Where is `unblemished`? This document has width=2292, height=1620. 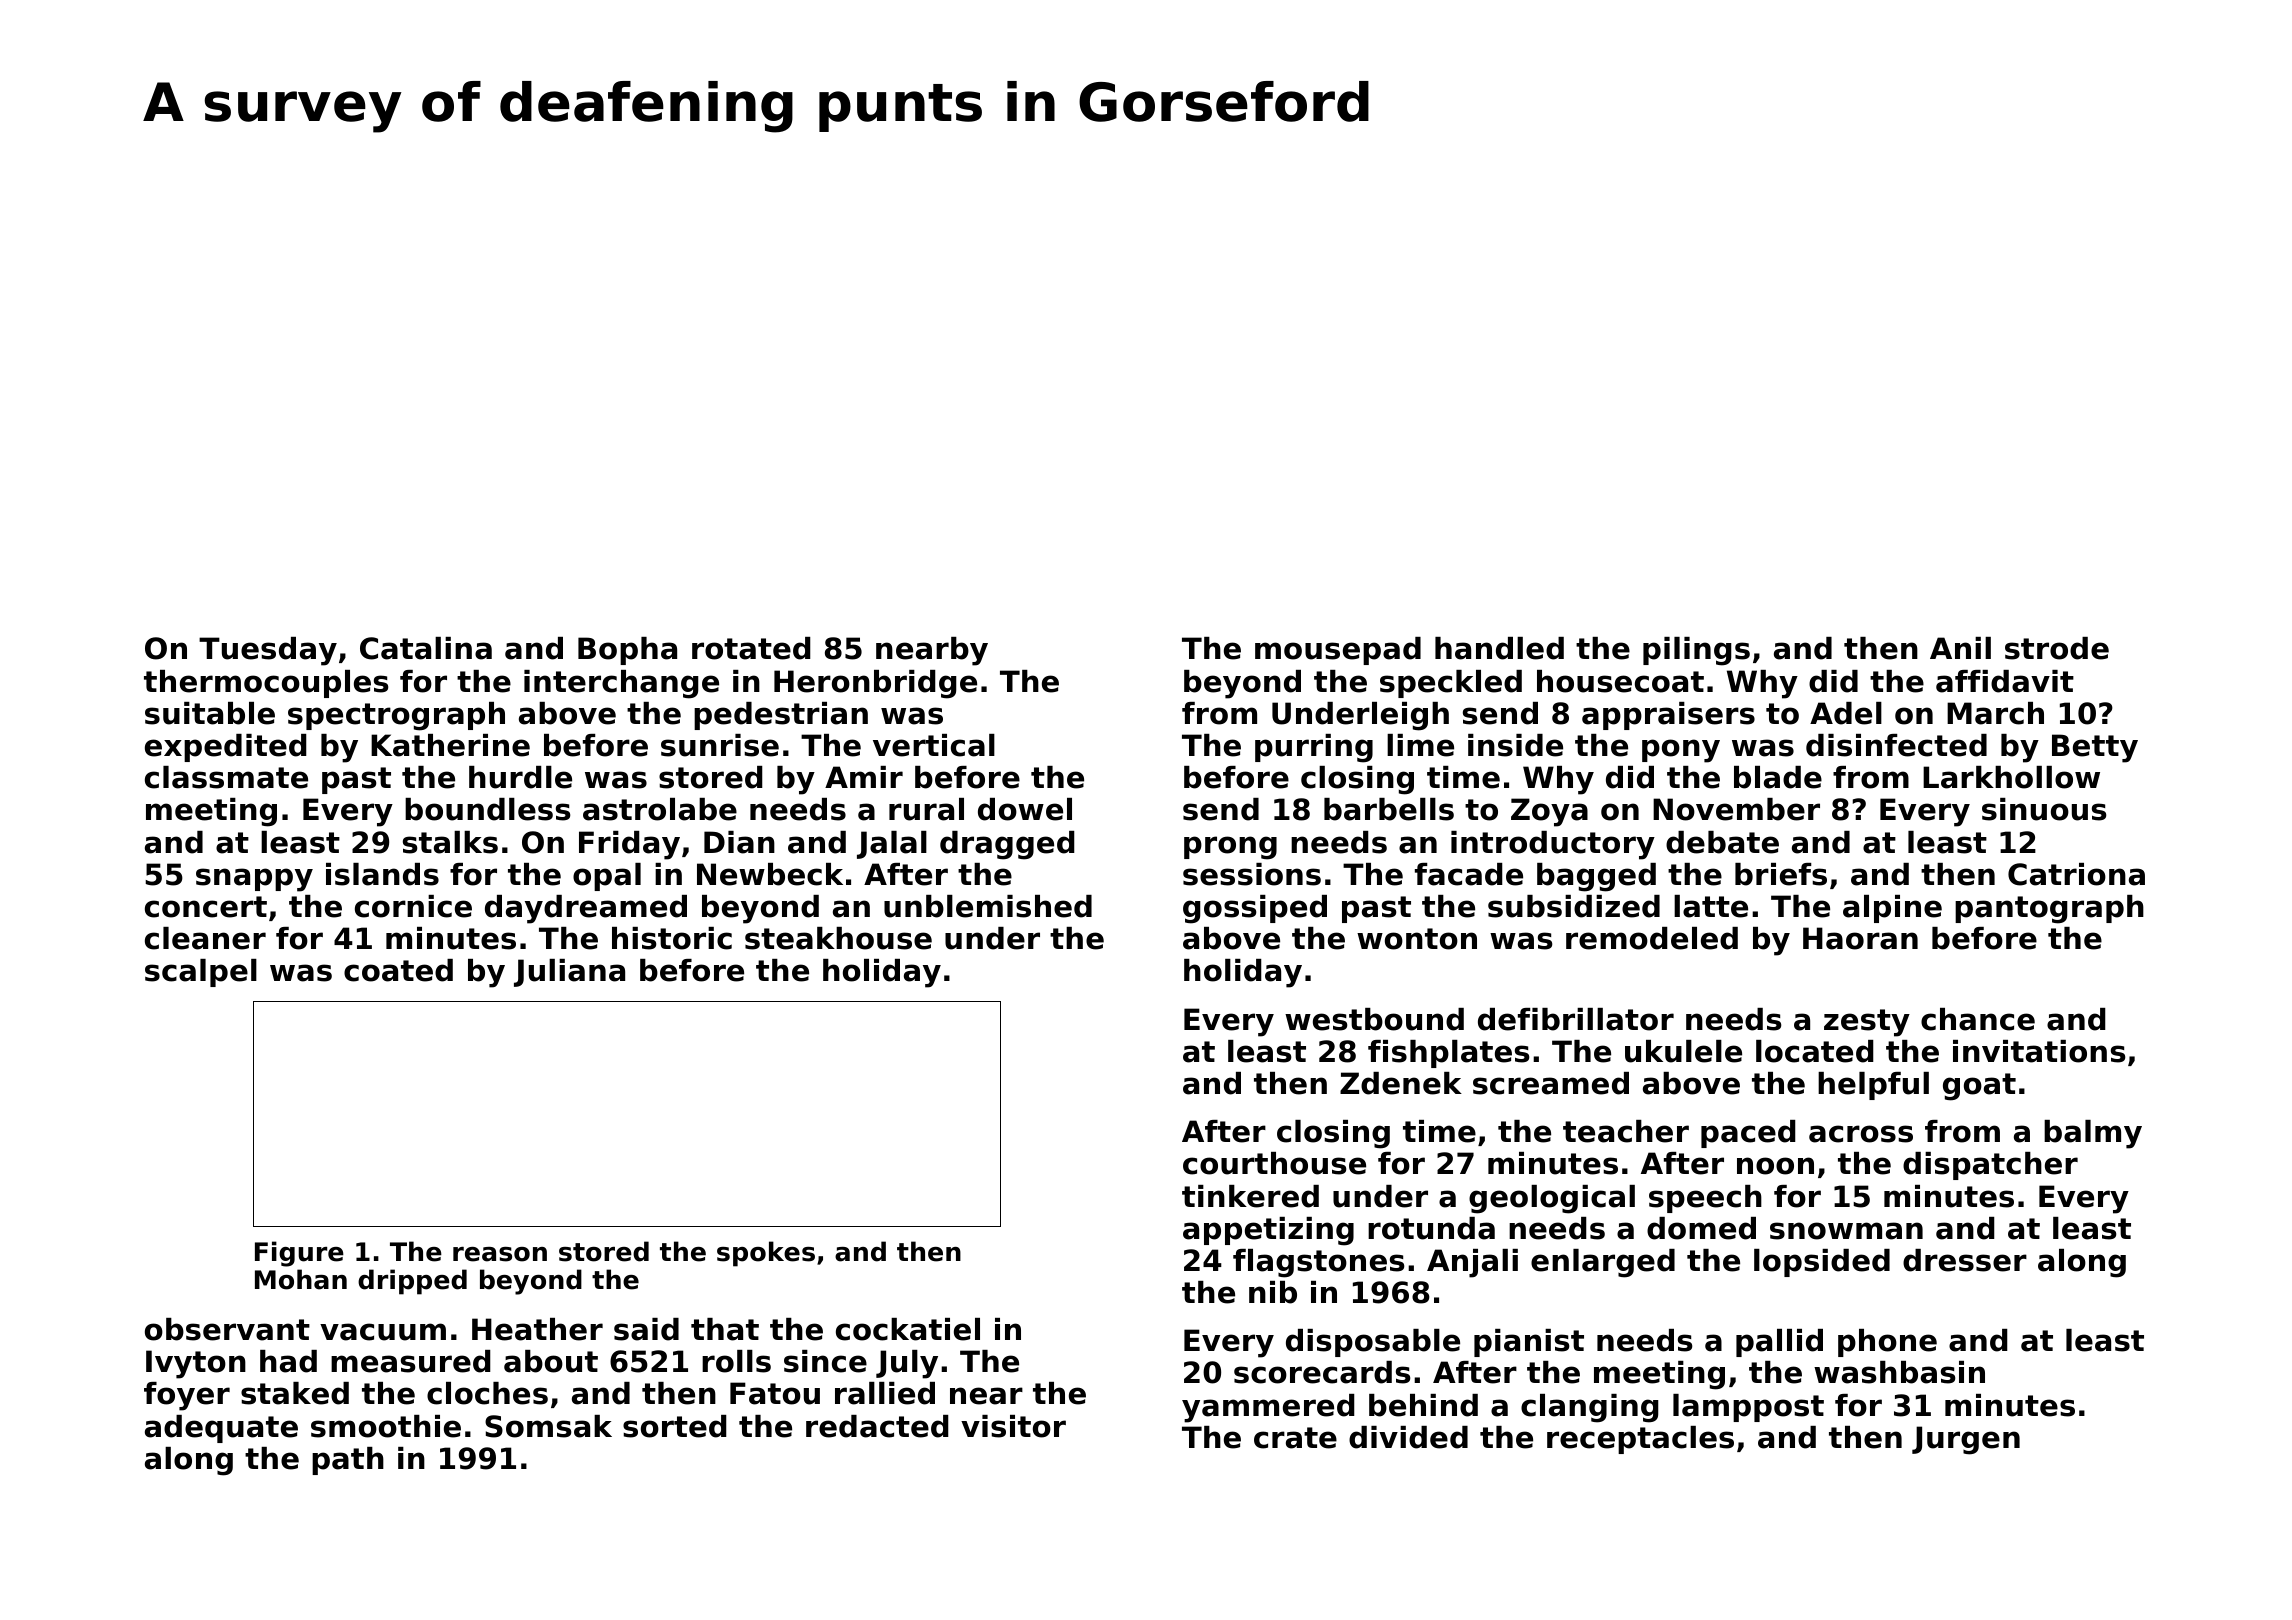
unblemished is located at coordinates (988, 906).
